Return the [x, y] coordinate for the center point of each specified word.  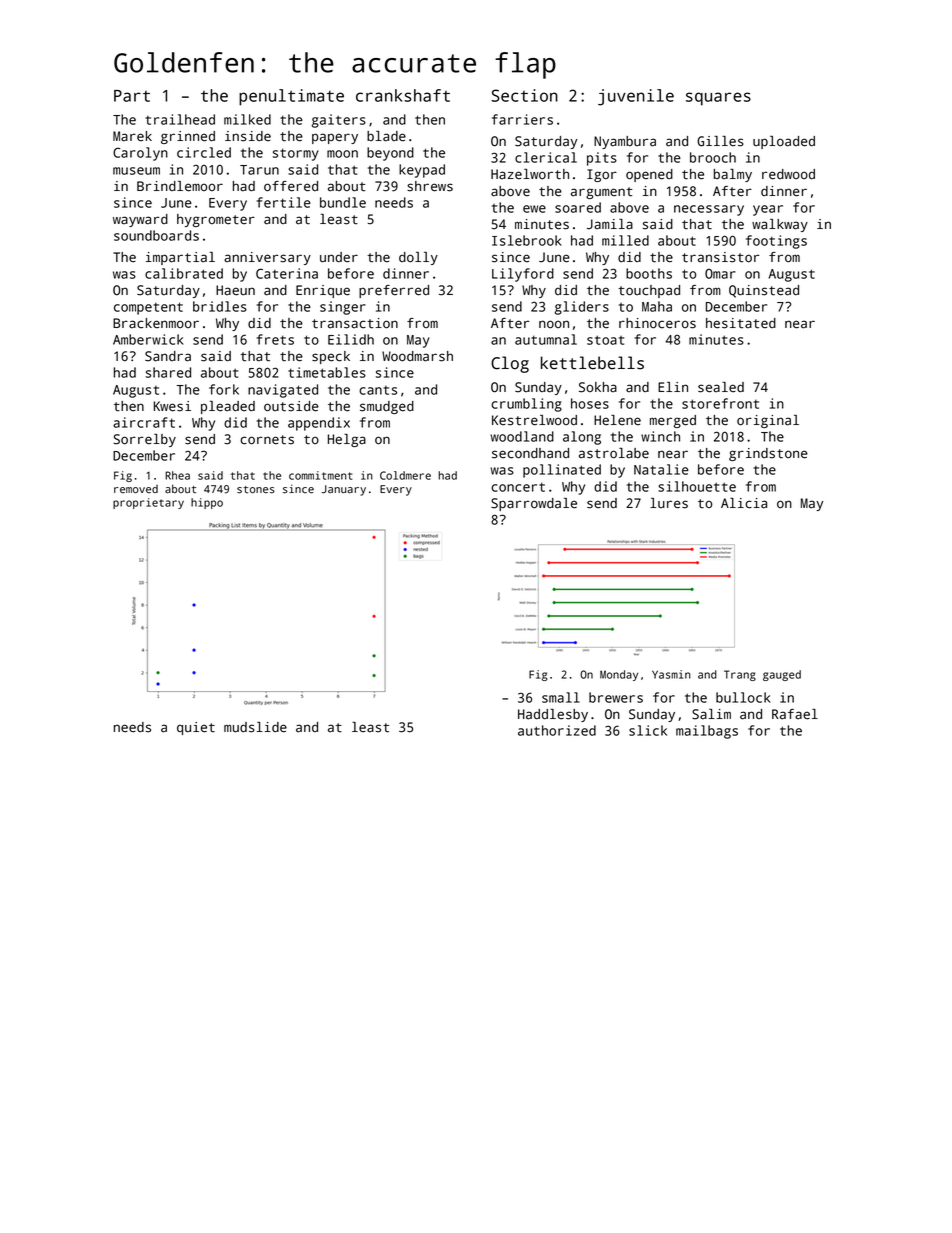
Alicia [744, 503]
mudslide [255, 727]
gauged [782, 675]
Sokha [598, 387]
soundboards [156, 235]
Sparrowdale [534, 504]
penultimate [291, 97]
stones [256, 490]
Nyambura [625, 142]
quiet [196, 728]
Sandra [168, 356]
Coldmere [405, 475]
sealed [721, 387]
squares [718, 99]
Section [524, 95]
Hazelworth [530, 174]
